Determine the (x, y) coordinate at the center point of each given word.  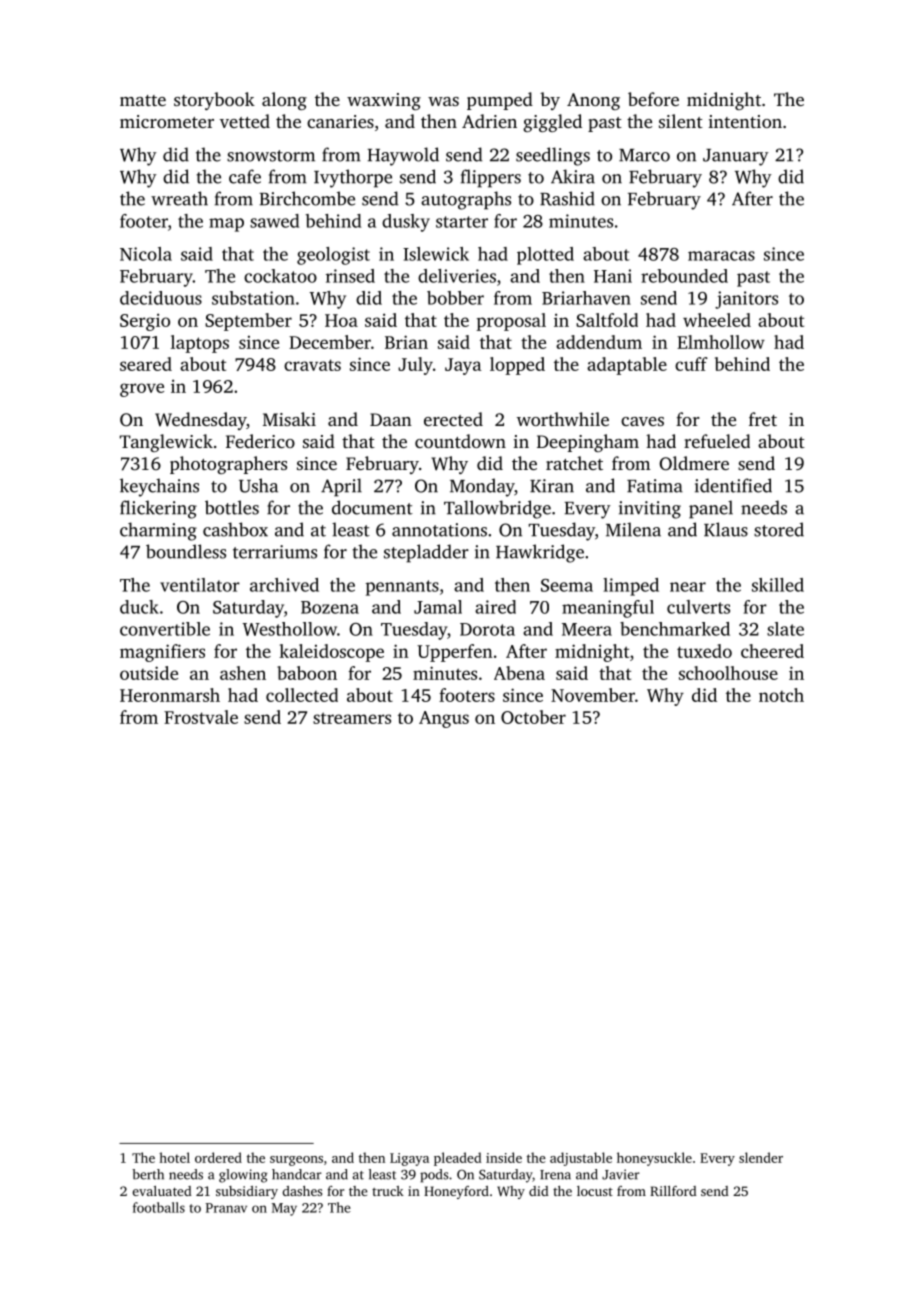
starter (462, 222)
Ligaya (409, 1159)
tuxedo (704, 651)
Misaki (289, 419)
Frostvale (201, 717)
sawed (274, 221)
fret (763, 419)
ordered (218, 1157)
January (736, 157)
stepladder (426, 553)
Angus (444, 719)
